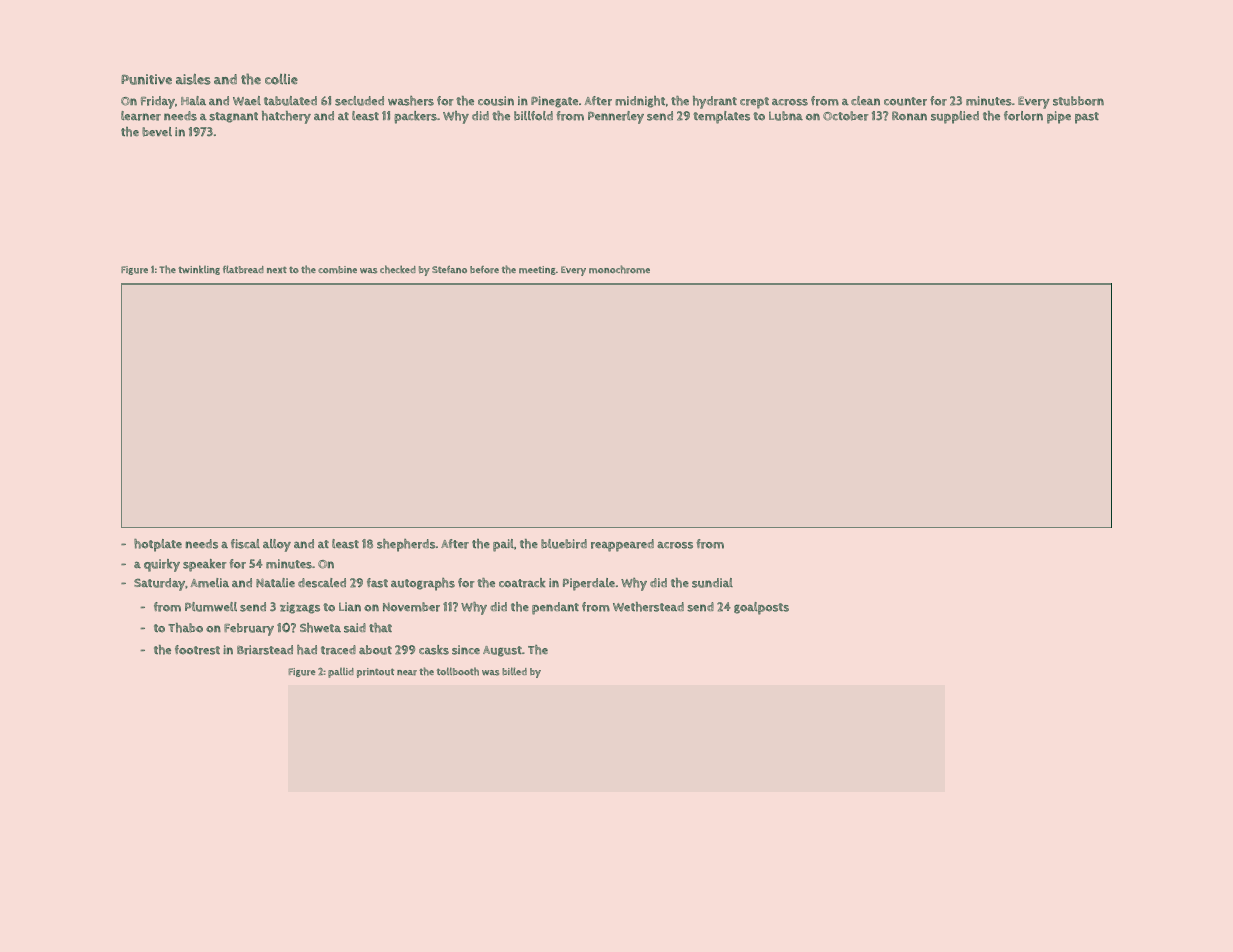 The height and width of the screenshot is (952, 1233). I want to click on reappeared, so click(622, 545).
